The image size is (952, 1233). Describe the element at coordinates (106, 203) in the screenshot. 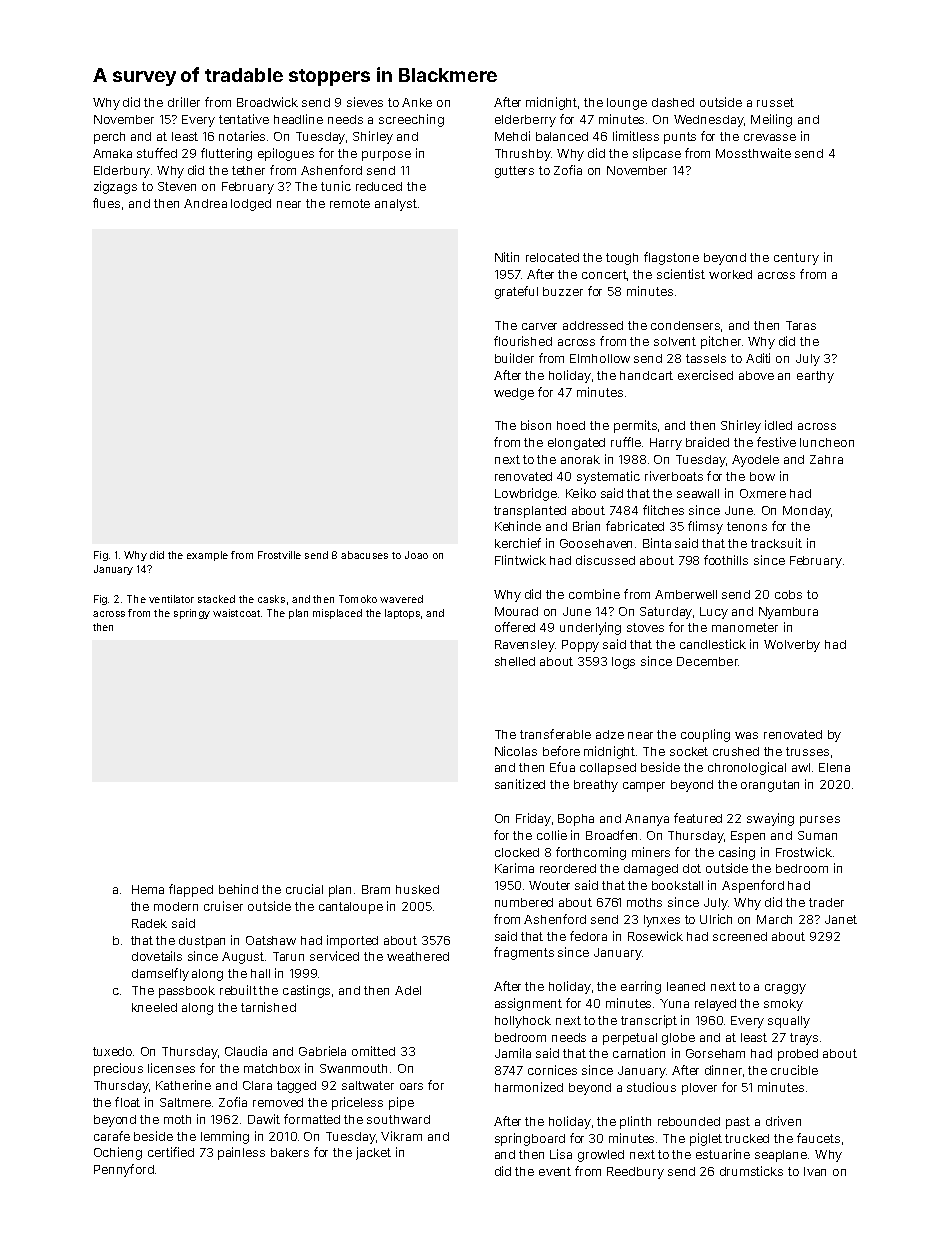

I see `flues` at that location.
